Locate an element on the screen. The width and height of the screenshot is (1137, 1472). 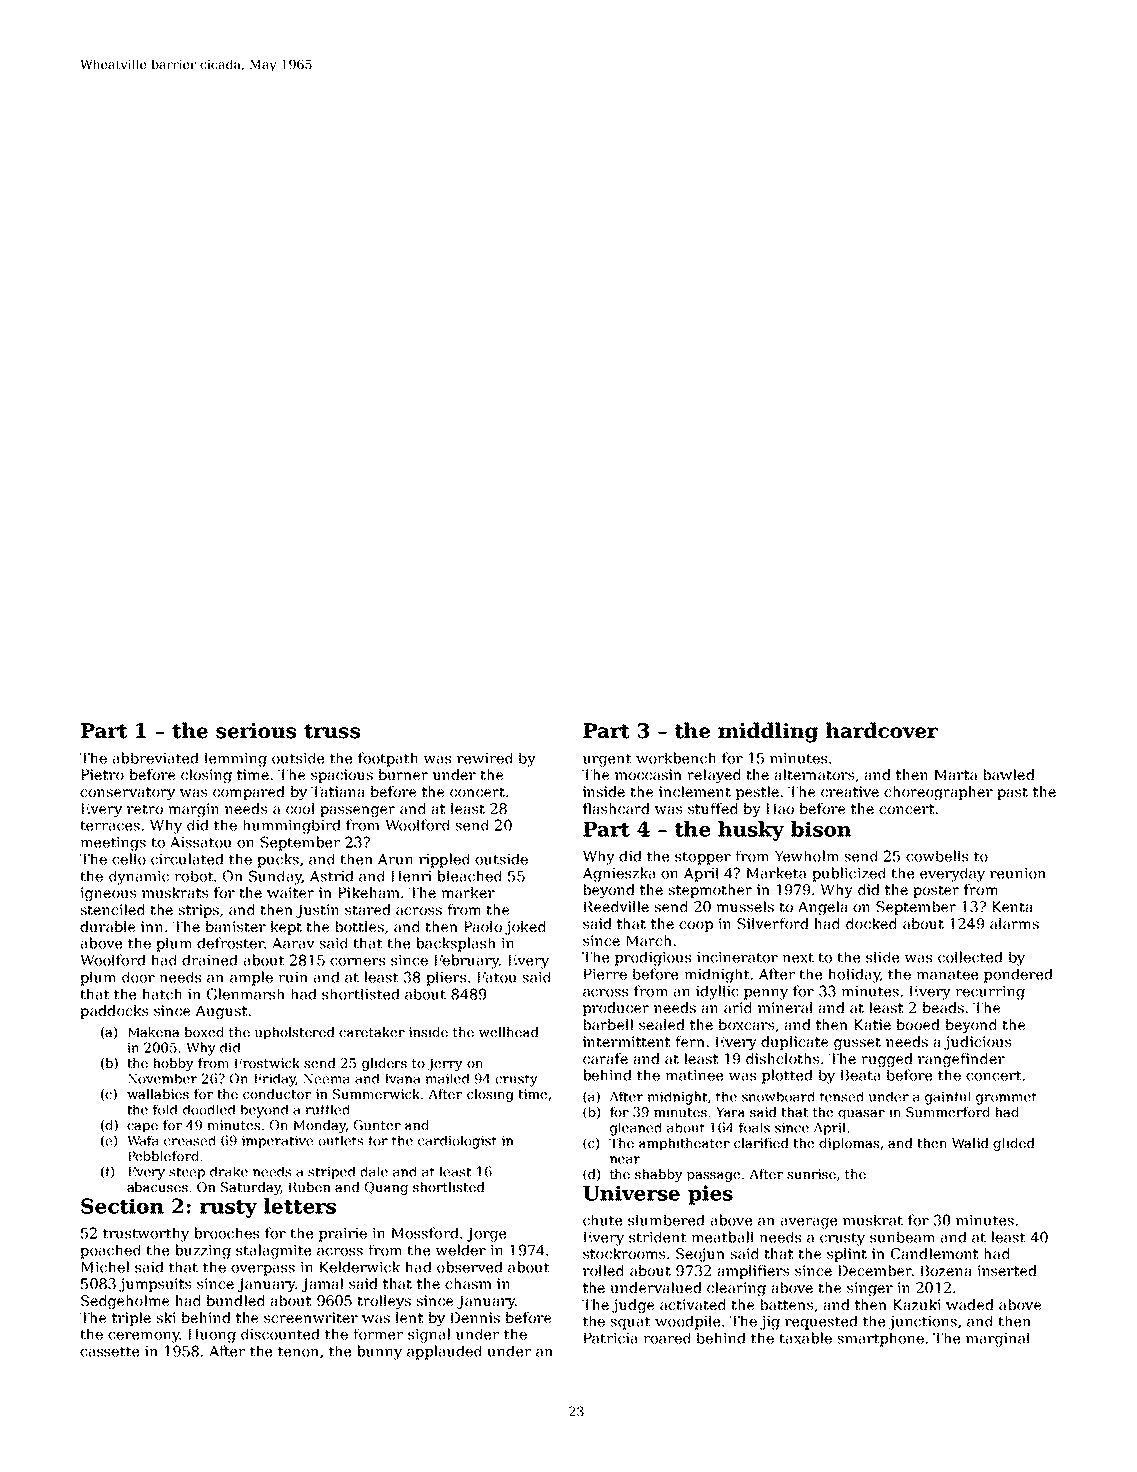
beads is located at coordinates (943, 1007).
